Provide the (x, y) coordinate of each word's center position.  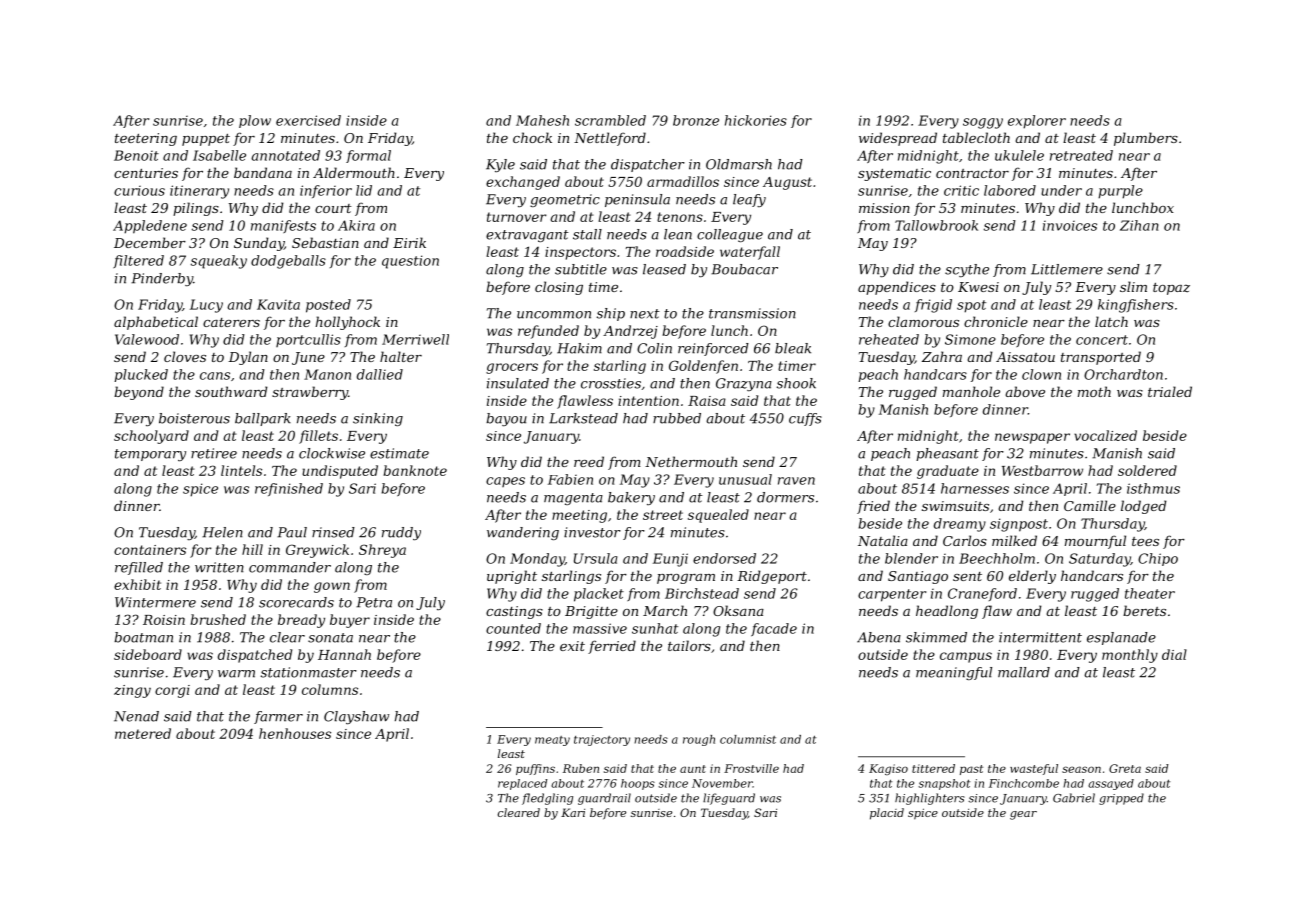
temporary (150, 455)
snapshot (944, 784)
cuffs (805, 419)
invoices (1070, 226)
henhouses (295, 733)
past (971, 770)
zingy (132, 691)
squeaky (219, 262)
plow (255, 121)
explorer (1037, 122)
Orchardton (1123, 374)
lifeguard (729, 799)
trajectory (602, 740)
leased (664, 269)
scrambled (610, 120)
